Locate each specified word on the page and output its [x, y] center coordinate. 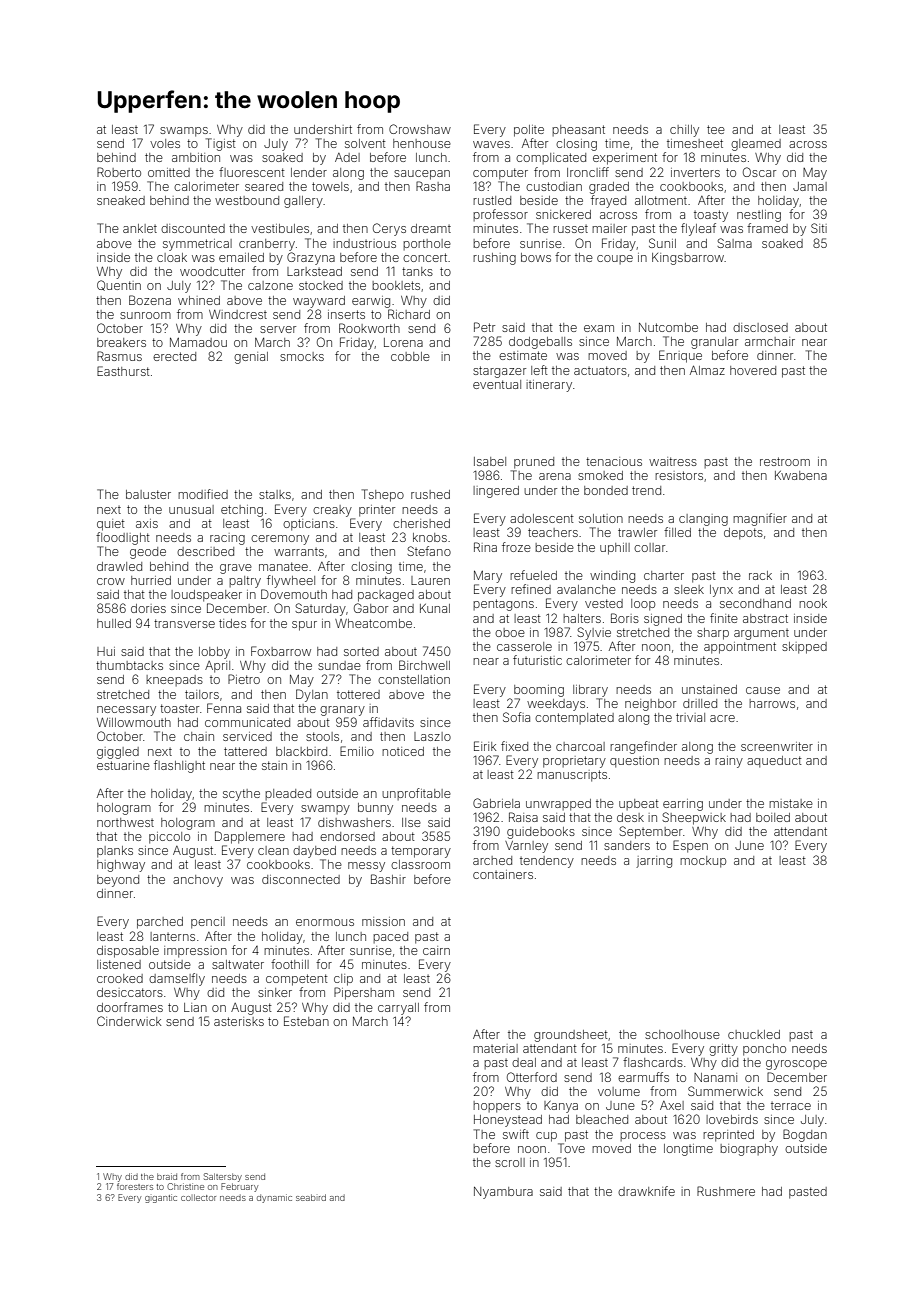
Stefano [429, 551]
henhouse [422, 143]
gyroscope [796, 1065]
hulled [114, 623]
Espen [690, 846]
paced [390, 937]
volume [619, 1091]
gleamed [756, 145]
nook [813, 603]
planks [115, 852]
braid [167, 1176]
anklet [140, 228]
